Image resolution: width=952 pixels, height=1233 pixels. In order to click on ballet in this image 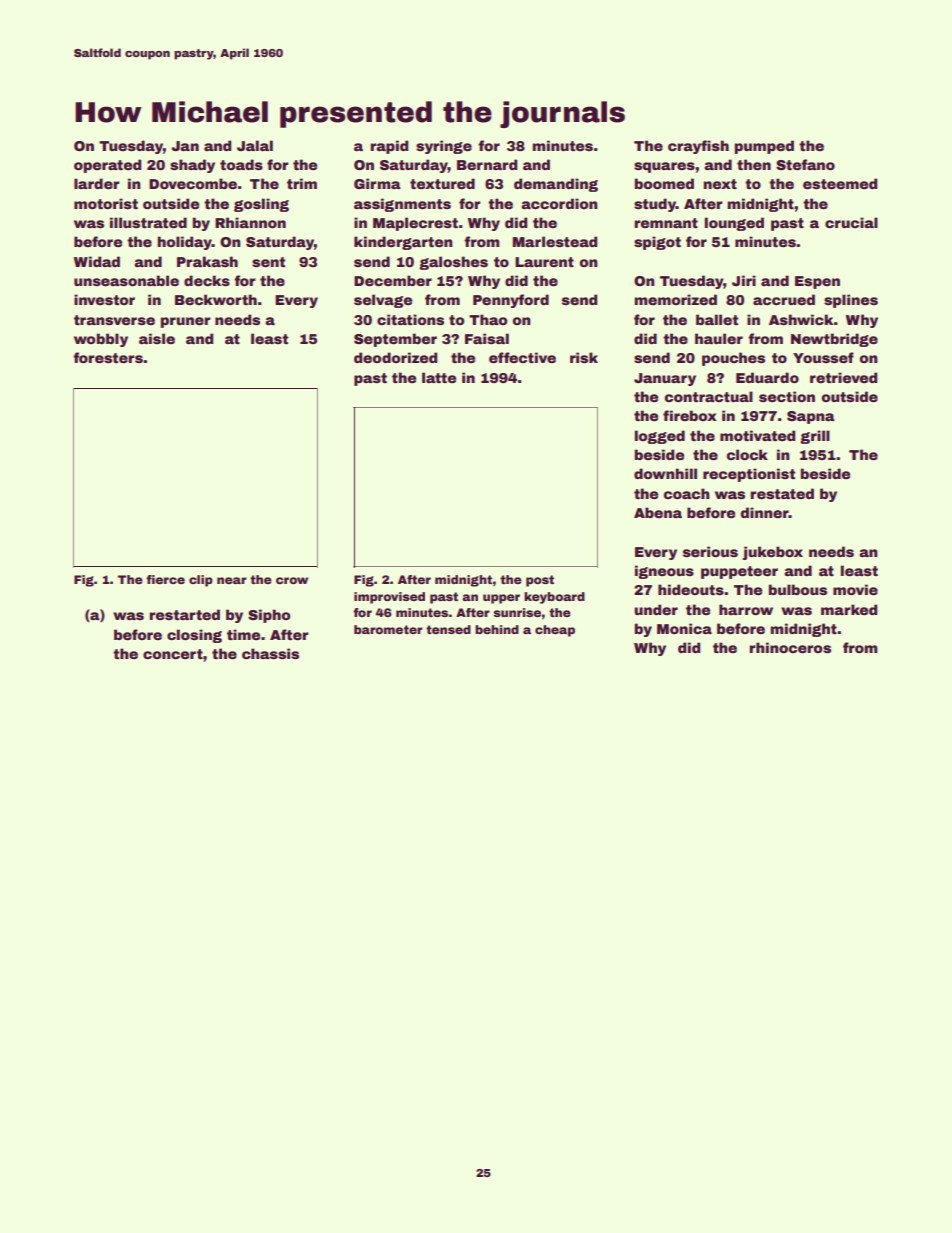, I will do `click(717, 319)`.
